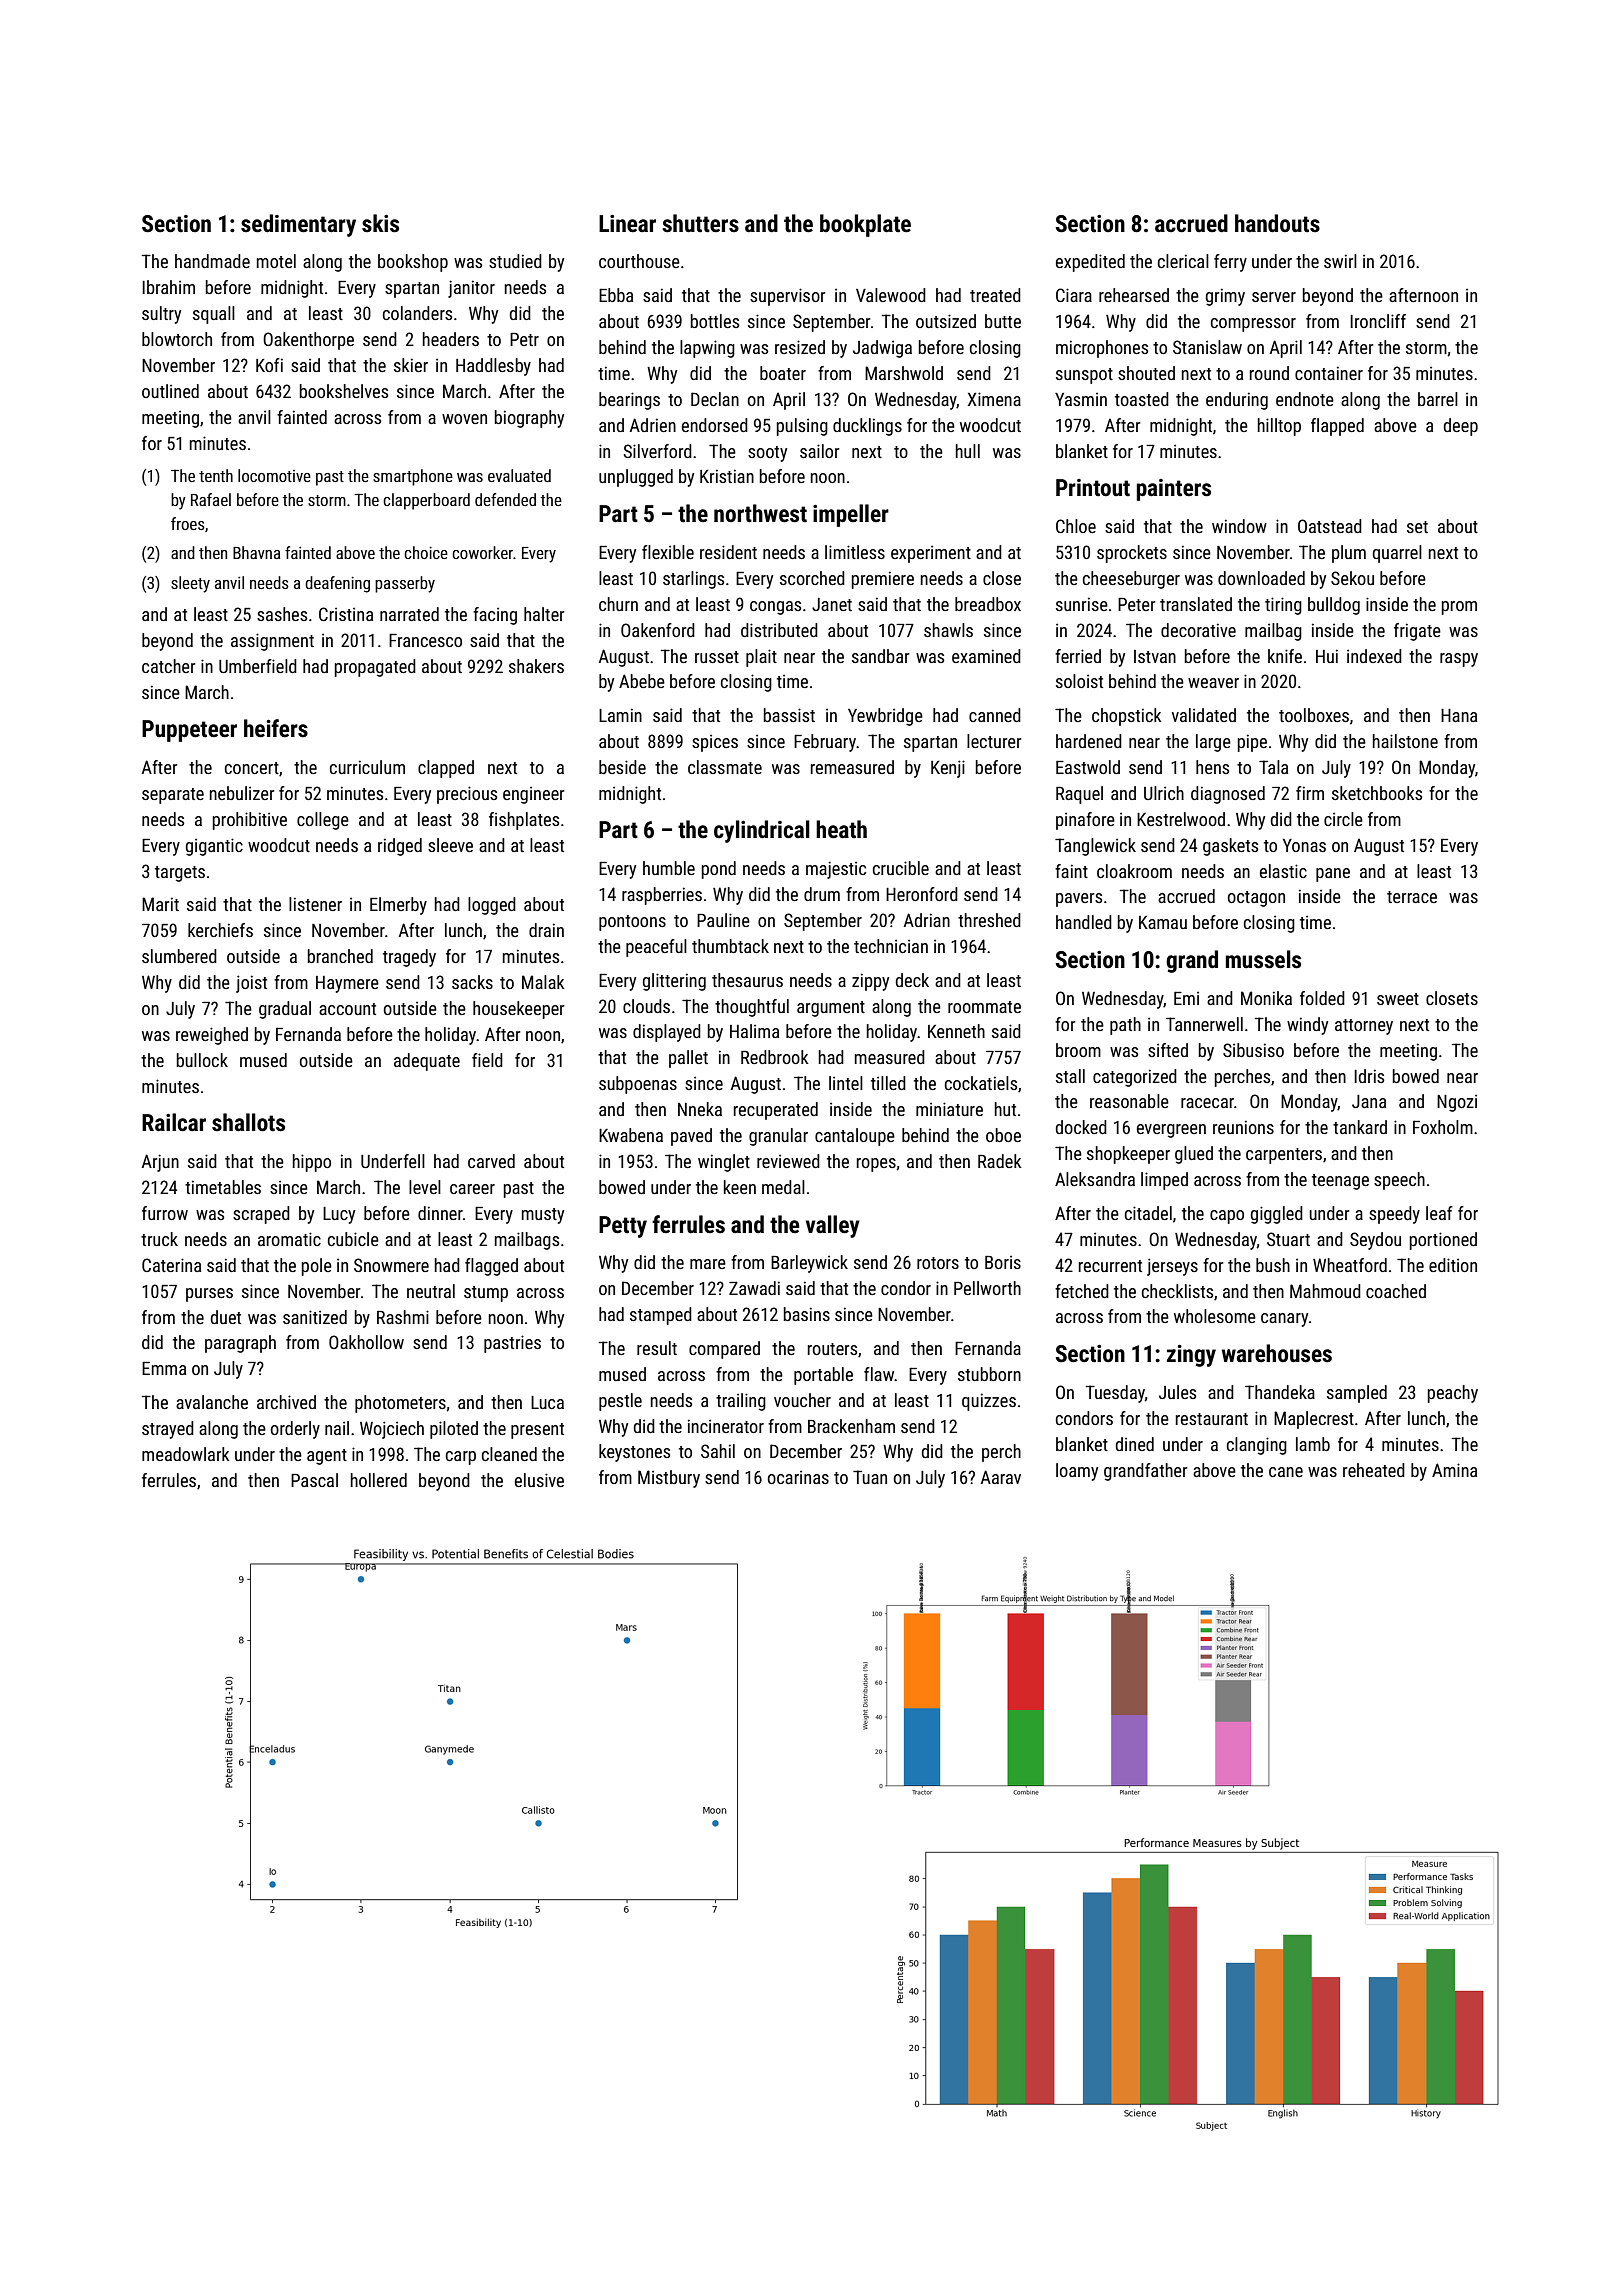  Describe the element at coordinates (1412, 897) in the page. I see `terrace` at that location.
